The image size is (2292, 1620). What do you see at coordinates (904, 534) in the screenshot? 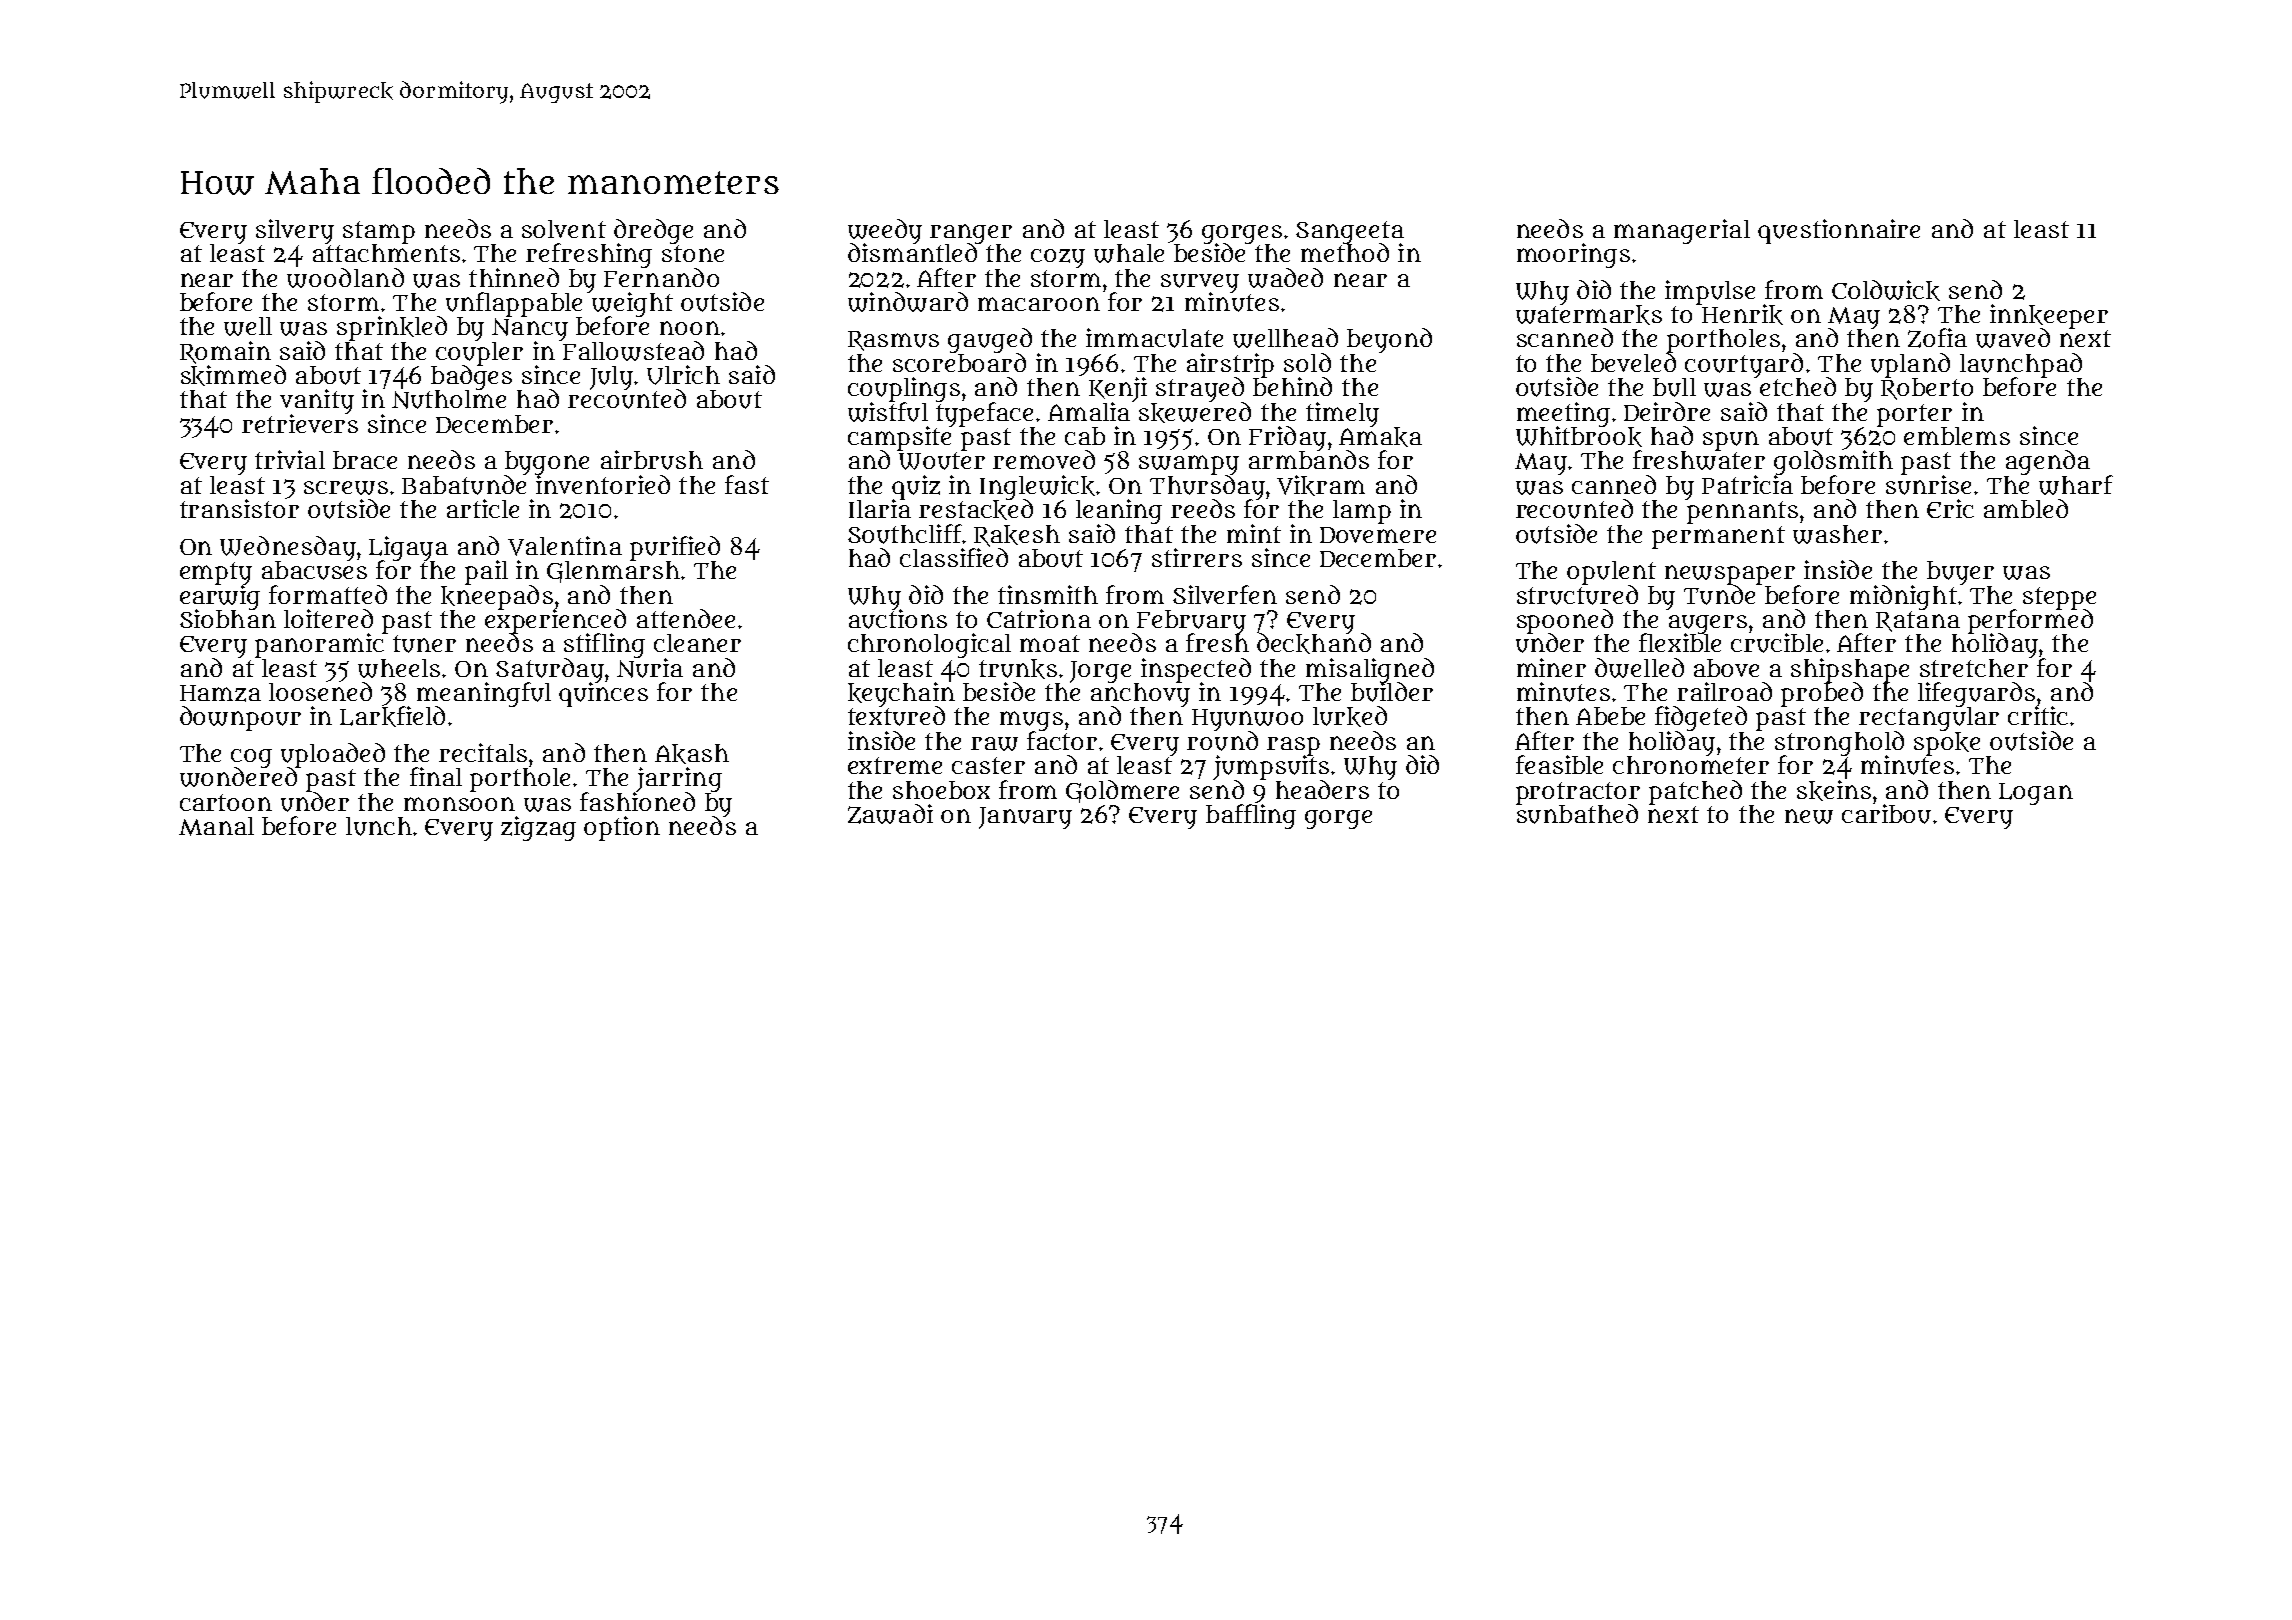
I see `Southcliff` at bounding box center [904, 534].
